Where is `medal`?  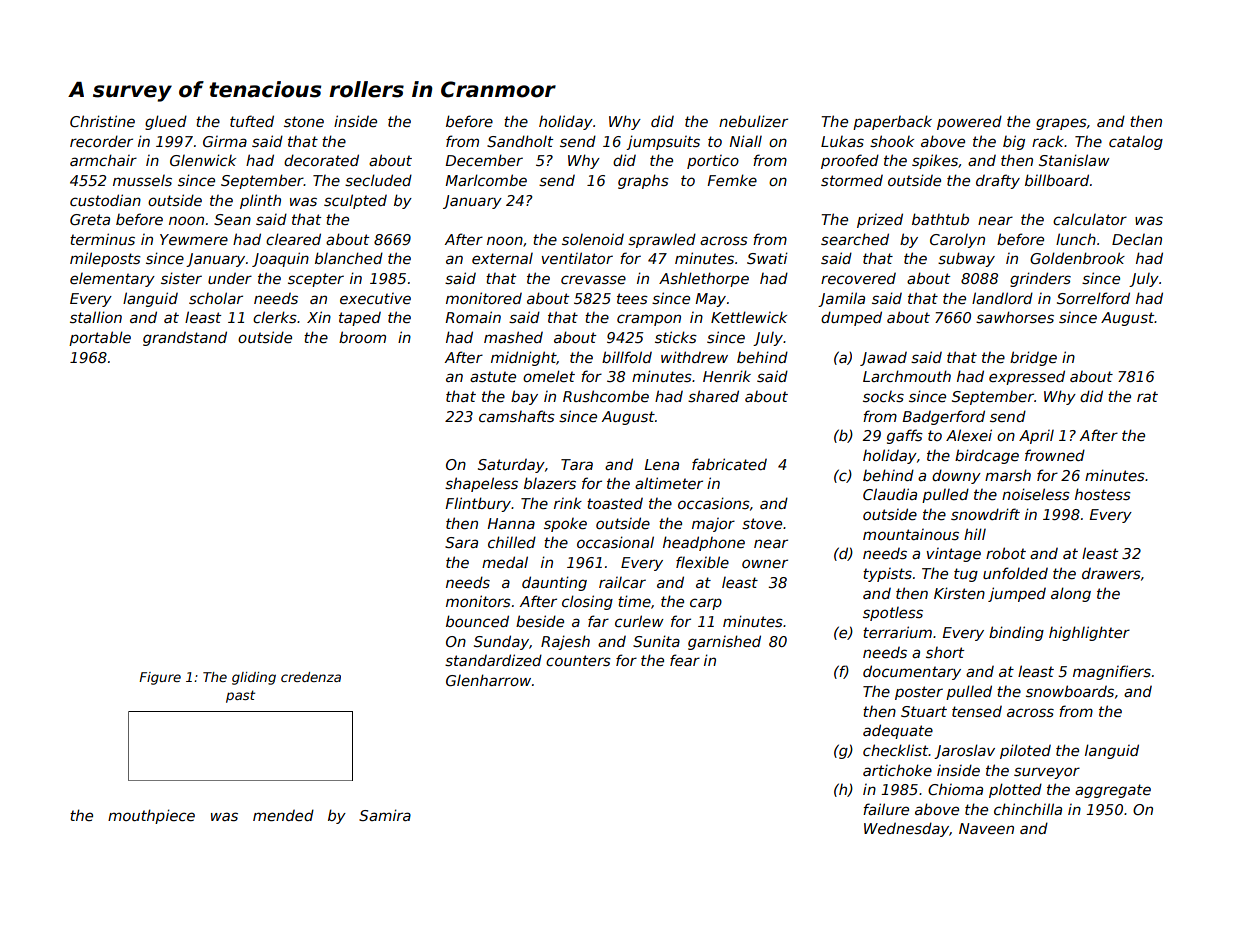 medal is located at coordinates (505, 562).
